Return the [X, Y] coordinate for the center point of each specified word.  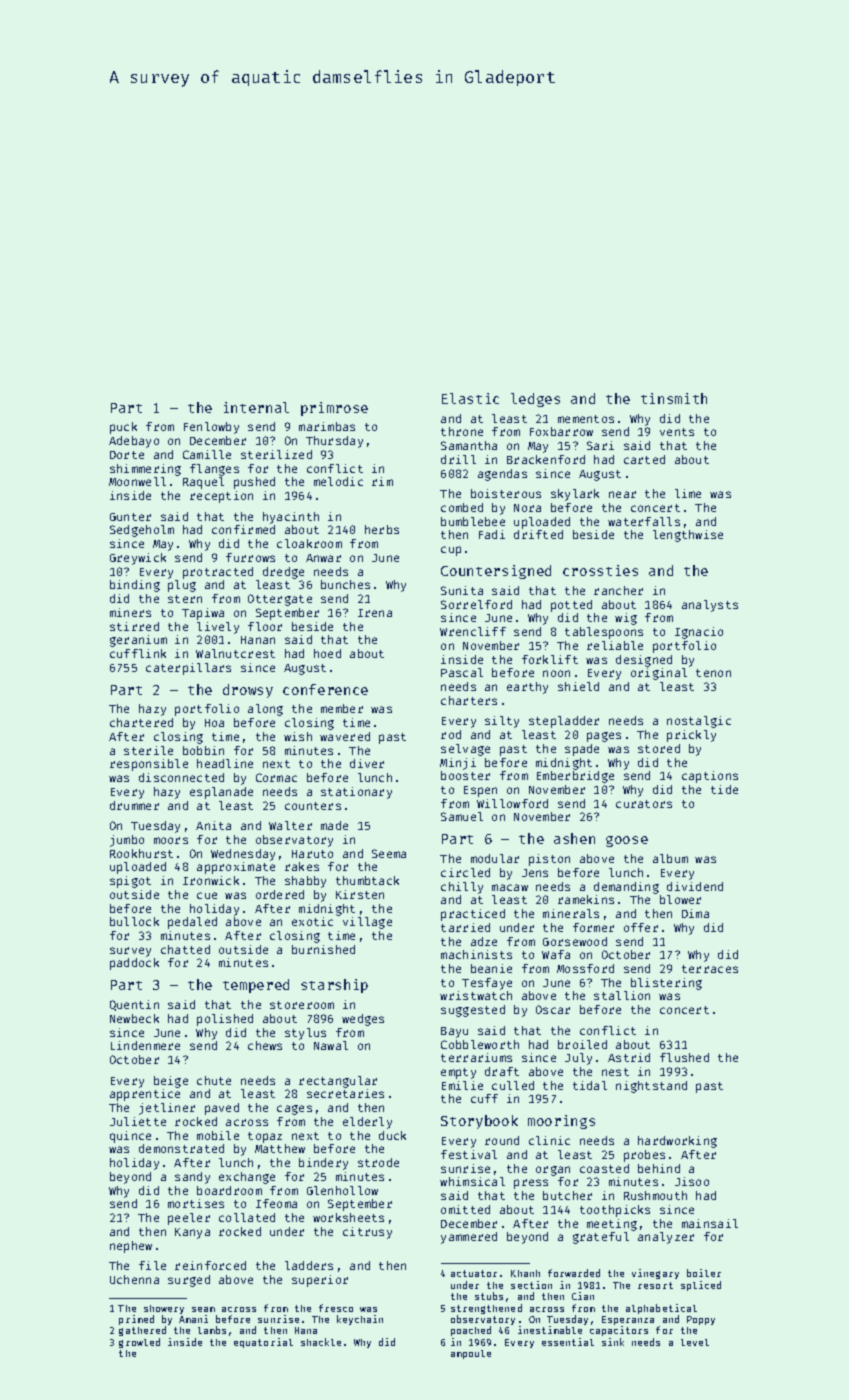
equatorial [263, 1343]
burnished [323, 949]
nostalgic [699, 722]
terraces [710, 969]
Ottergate [280, 600]
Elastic [470, 398]
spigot [130, 882]
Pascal [462, 672]
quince [130, 1137]
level [695, 1342]
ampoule [471, 1354]
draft [502, 1071]
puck [123, 428]
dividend [695, 886]
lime [688, 493]
